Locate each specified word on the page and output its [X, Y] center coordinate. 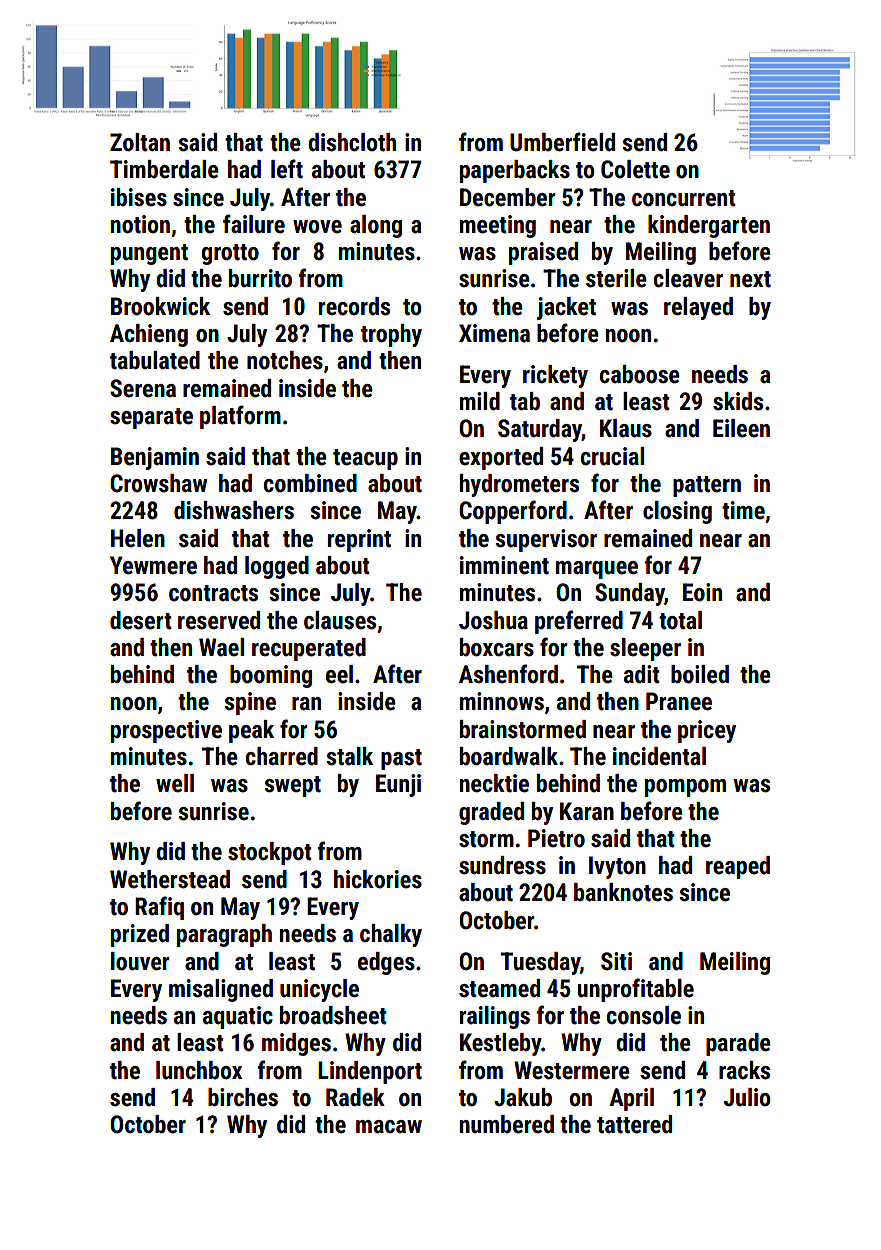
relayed [698, 308]
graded [491, 813]
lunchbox [199, 1070]
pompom [685, 788]
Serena [143, 388]
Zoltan [140, 142]
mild [480, 401]
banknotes [623, 892]
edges [386, 963]
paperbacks [515, 171]
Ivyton [617, 867]
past [401, 759]
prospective [166, 731]
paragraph [224, 935]
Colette [635, 169]
